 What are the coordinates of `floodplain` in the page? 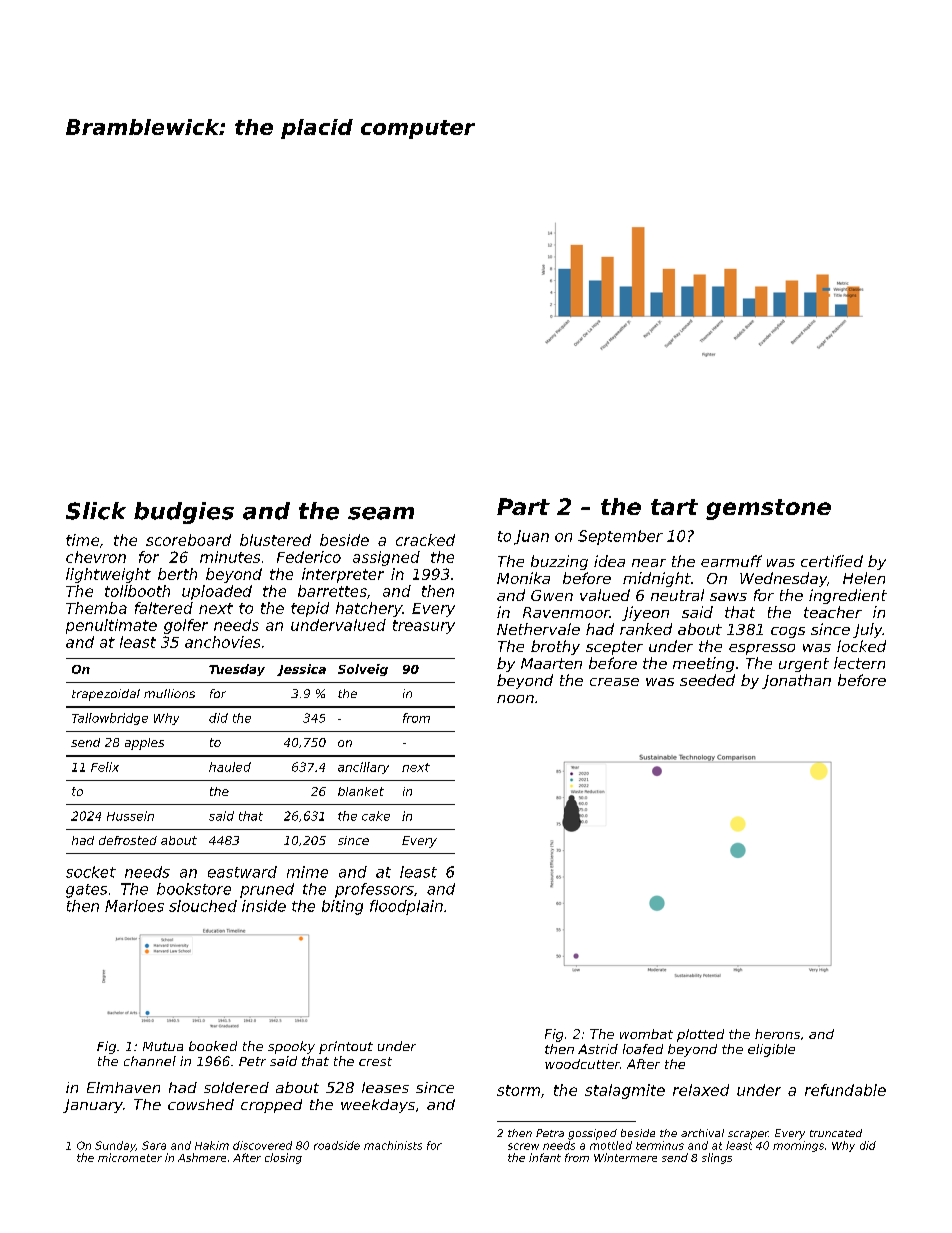 It's located at (406, 907).
